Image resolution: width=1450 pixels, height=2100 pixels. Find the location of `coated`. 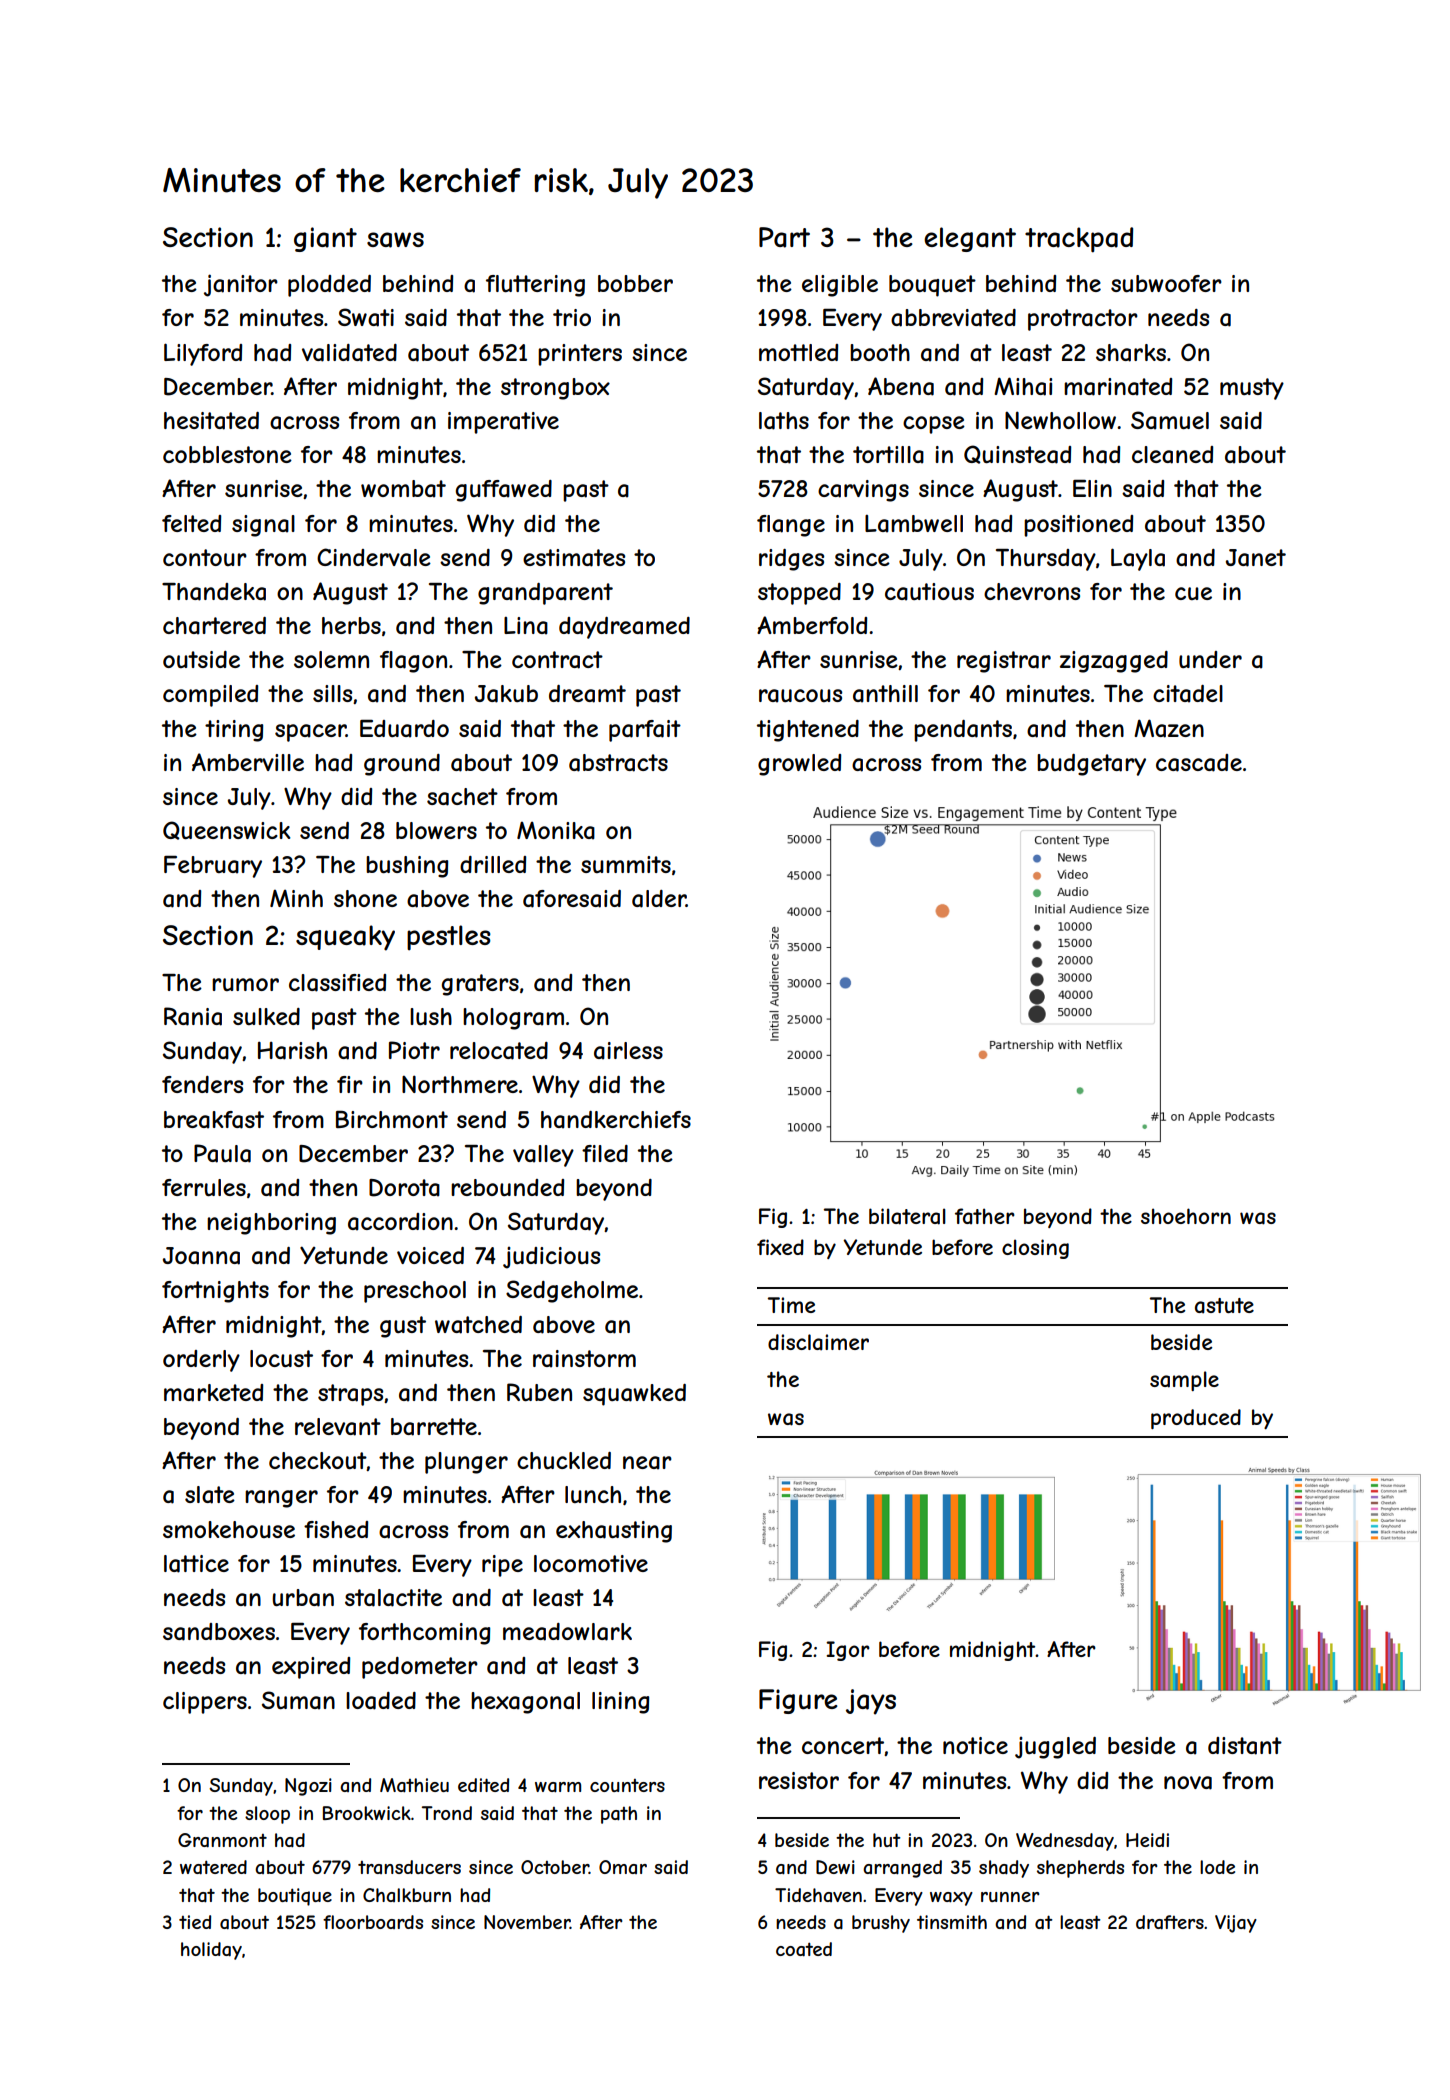

coated is located at coordinates (804, 1949).
